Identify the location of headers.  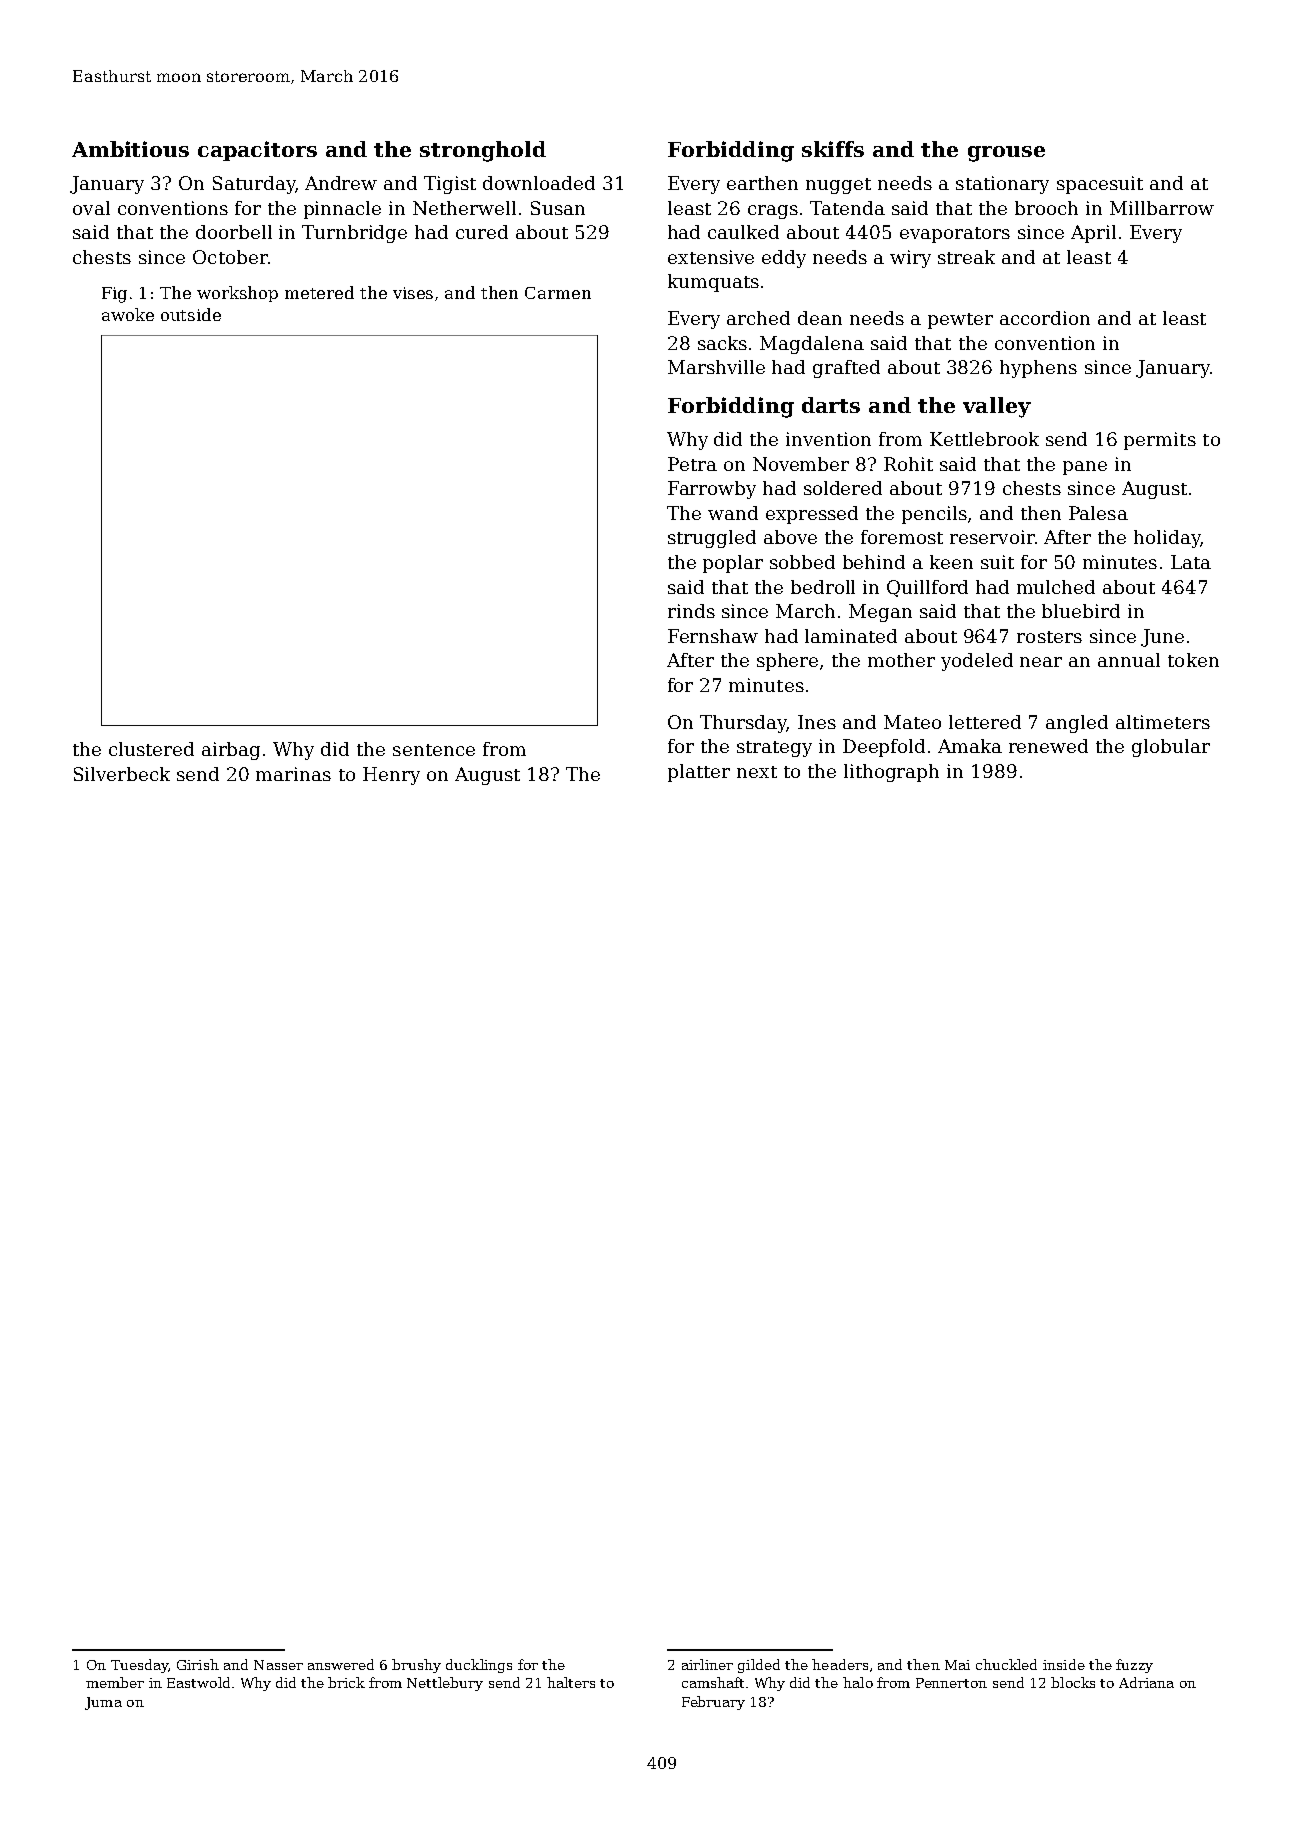
(840, 1664).
